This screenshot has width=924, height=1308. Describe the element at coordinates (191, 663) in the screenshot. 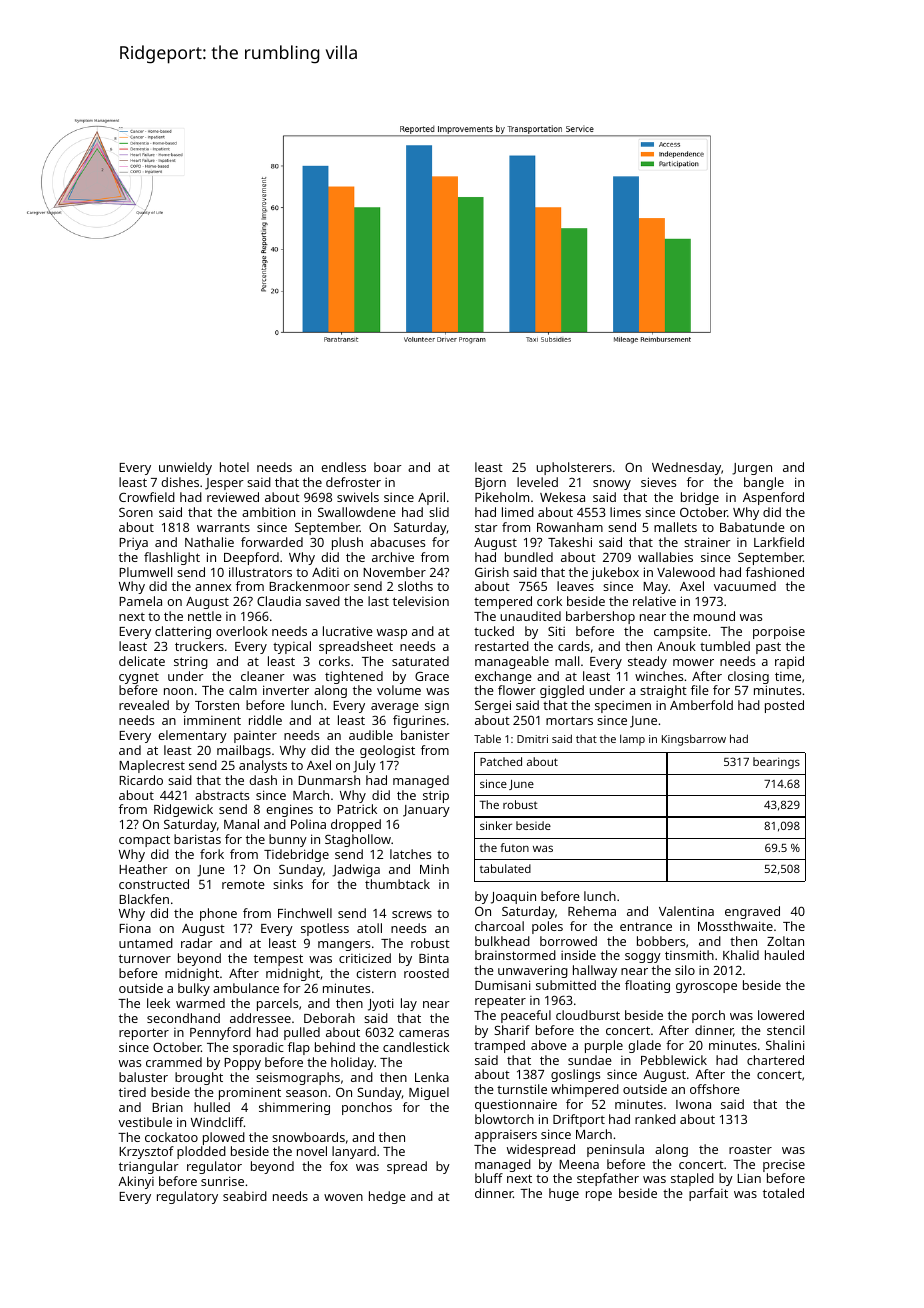

I see `string` at that location.
